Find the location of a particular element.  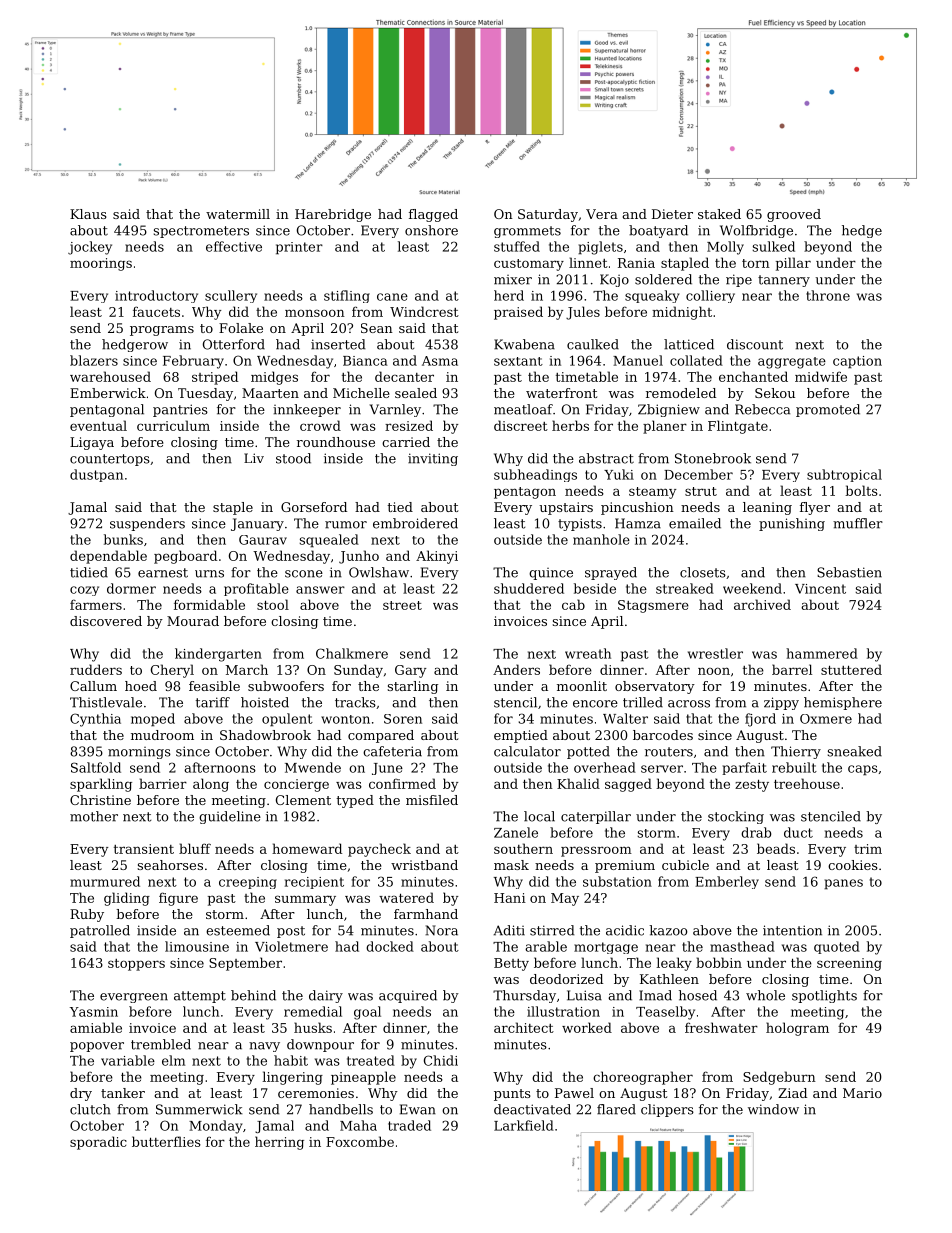

Foxcombe is located at coordinates (360, 1141).
